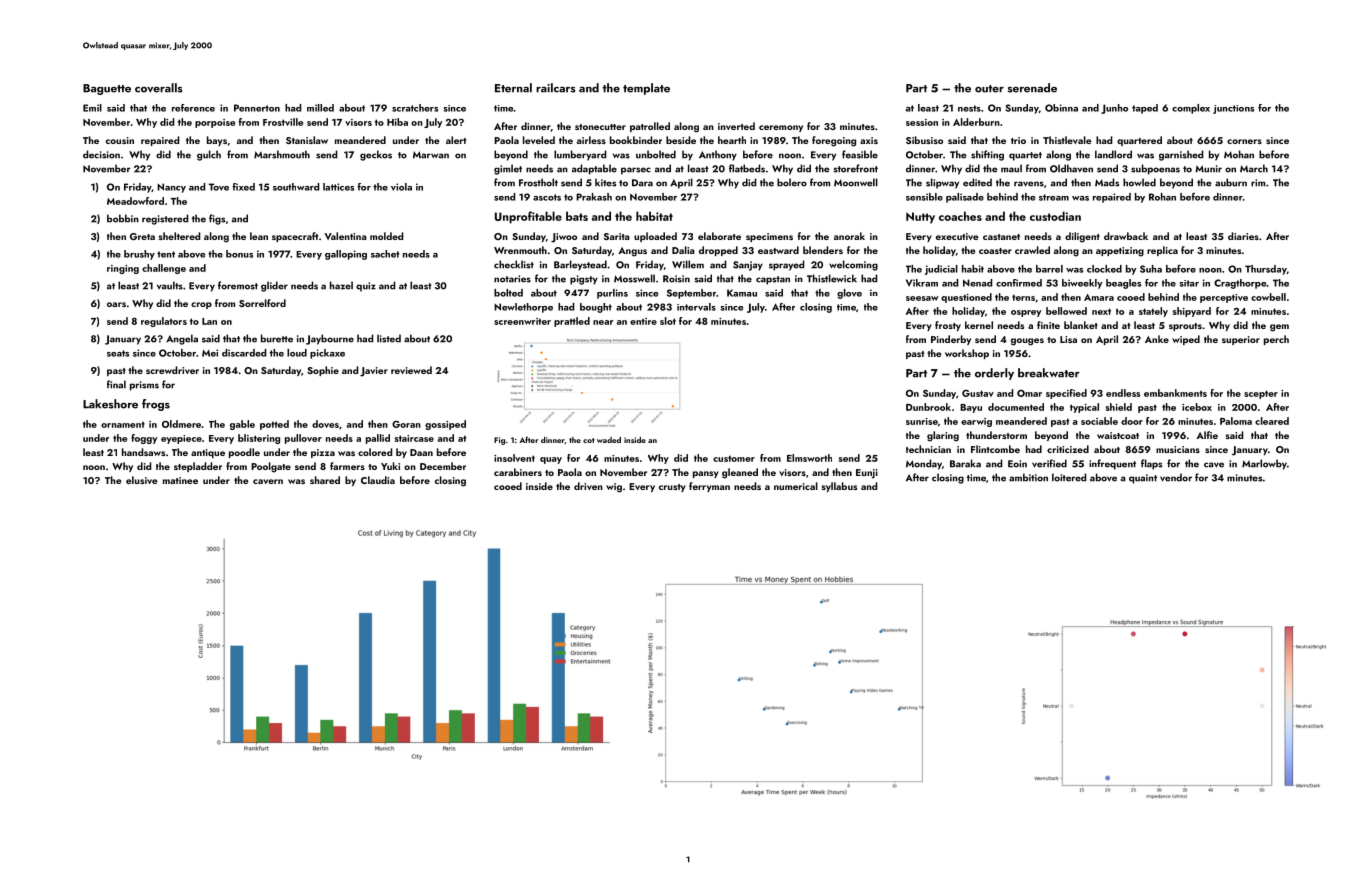 The height and width of the screenshot is (887, 1372). What do you see at coordinates (967, 354) in the screenshot?
I see `workshop` at bounding box center [967, 354].
